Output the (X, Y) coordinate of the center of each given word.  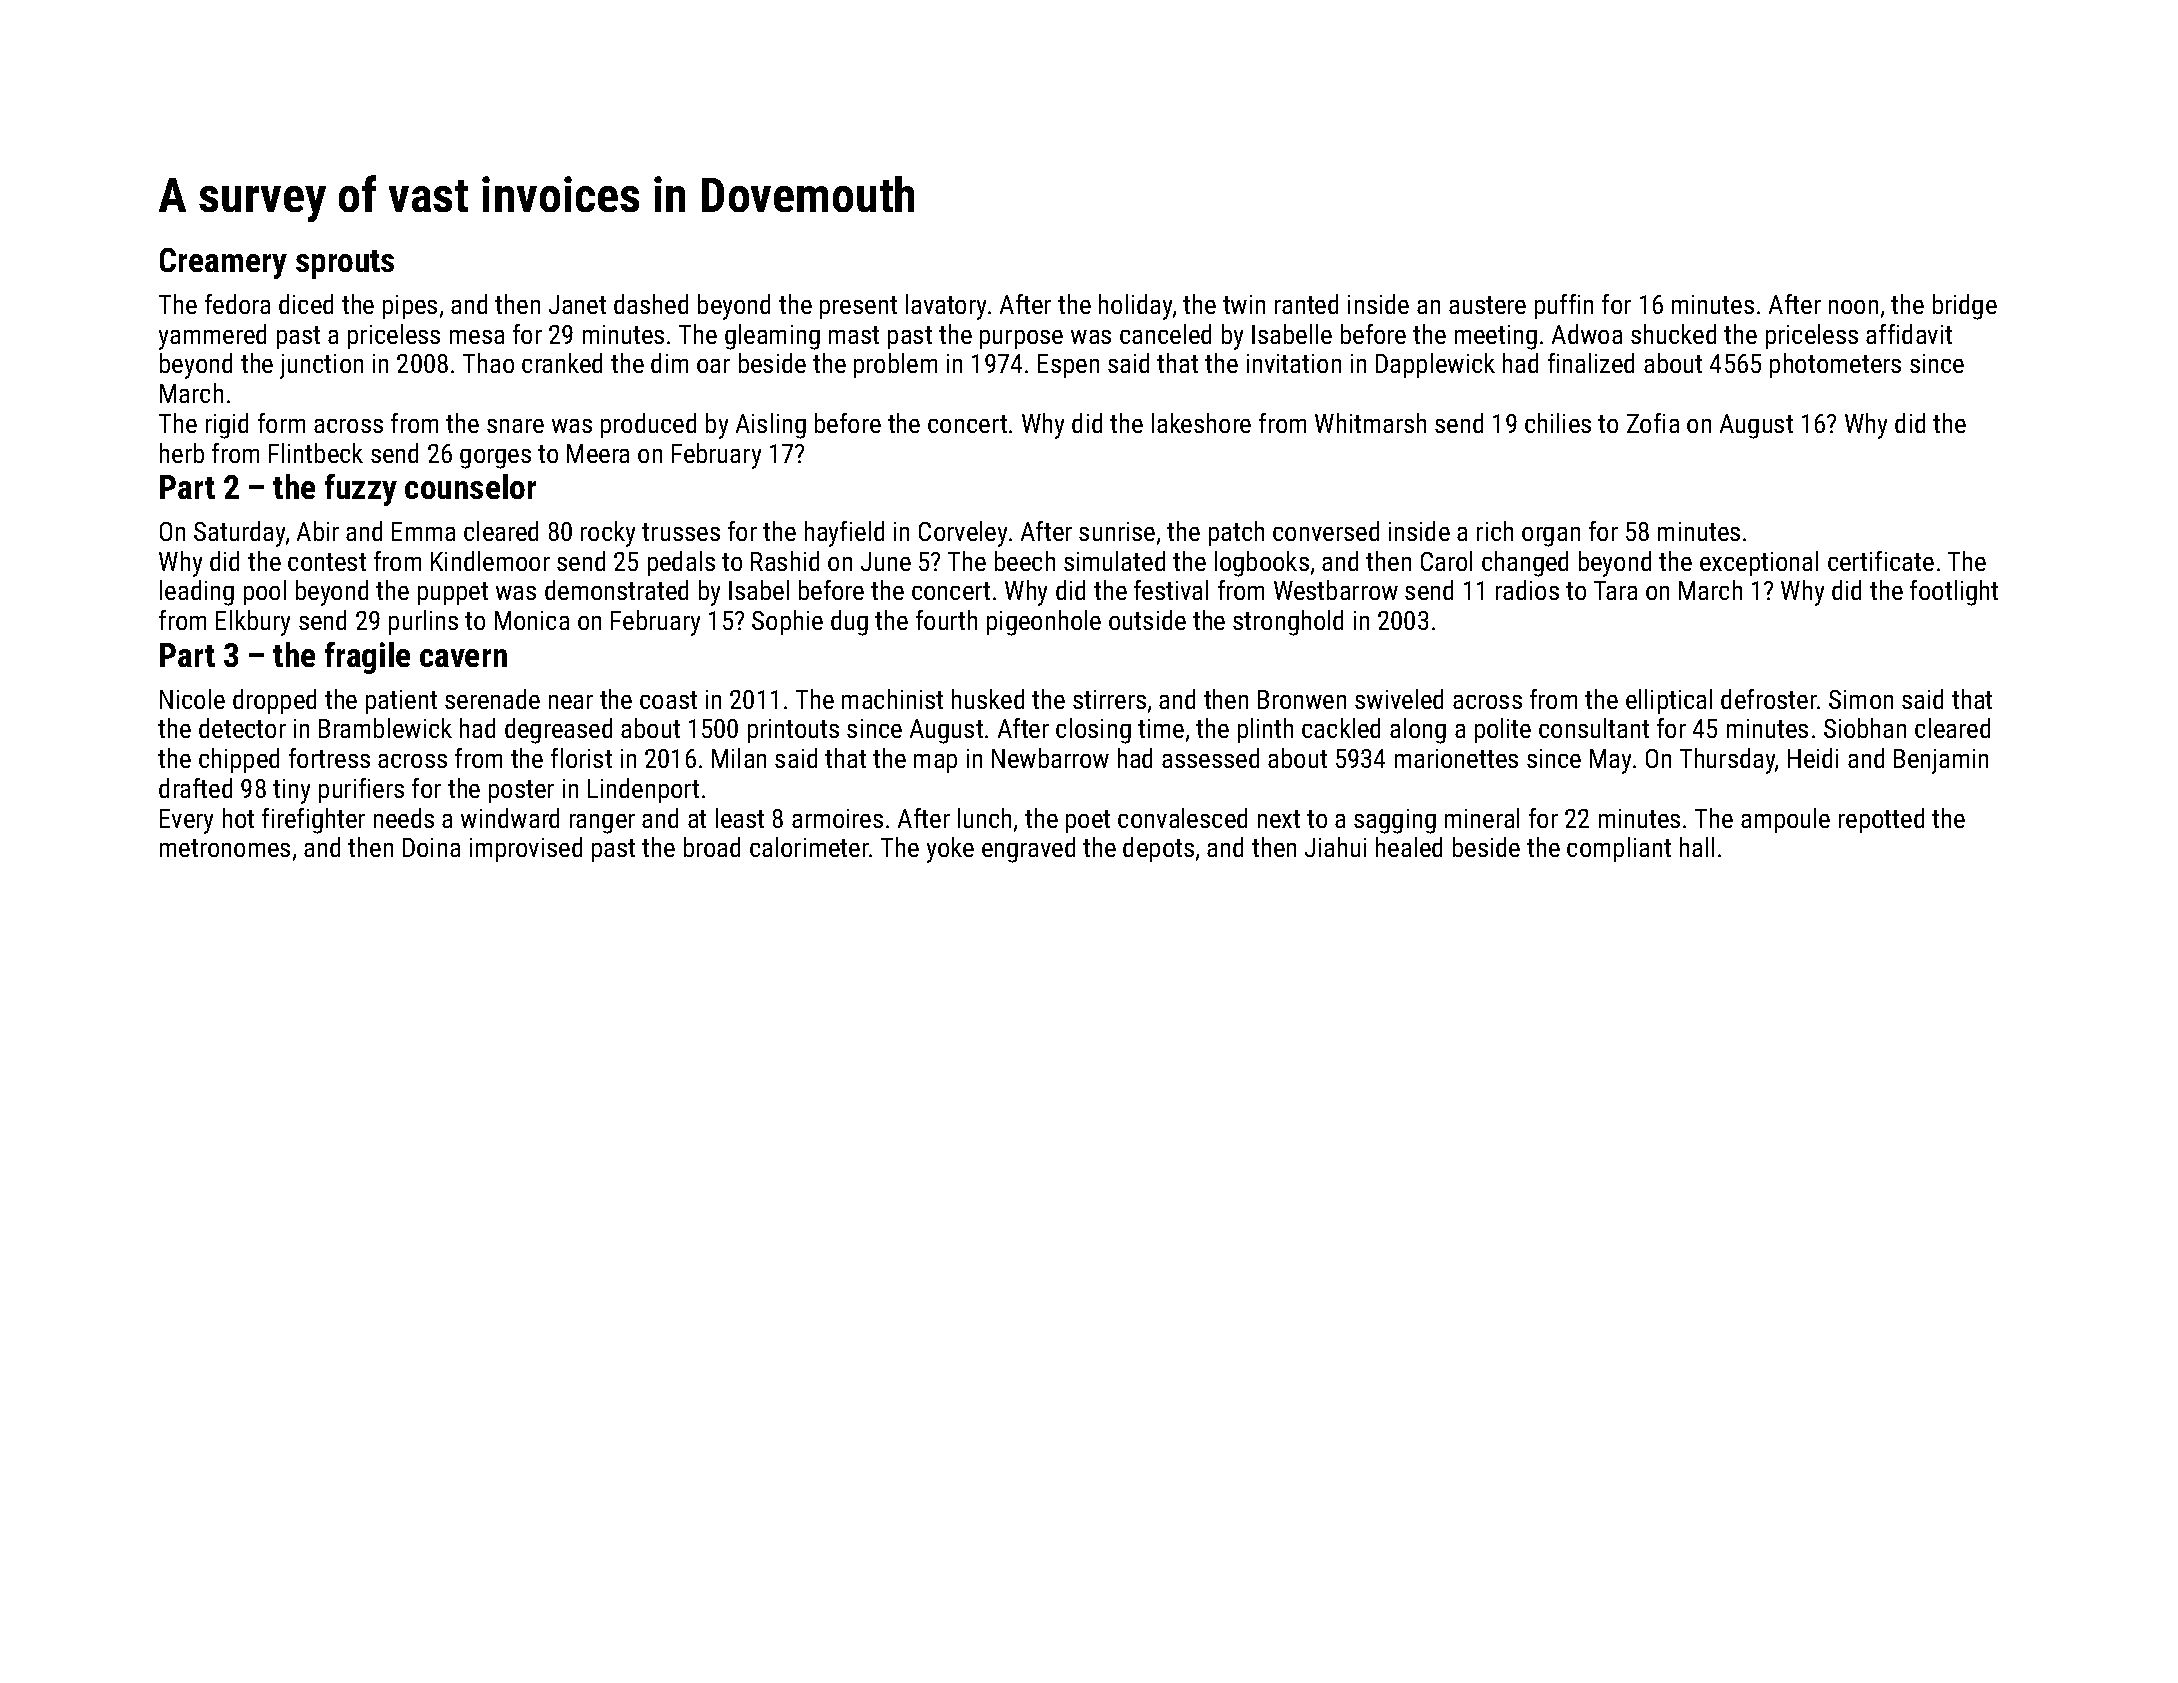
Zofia (1653, 423)
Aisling (771, 426)
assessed (1210, 758)
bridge (1965, 307)
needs (404, 818)
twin (1244, 304)
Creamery (223, 263)
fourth (946, 620)
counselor (470, 486)
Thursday (1728, 761)
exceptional (1759, 563)
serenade (492, 699)
